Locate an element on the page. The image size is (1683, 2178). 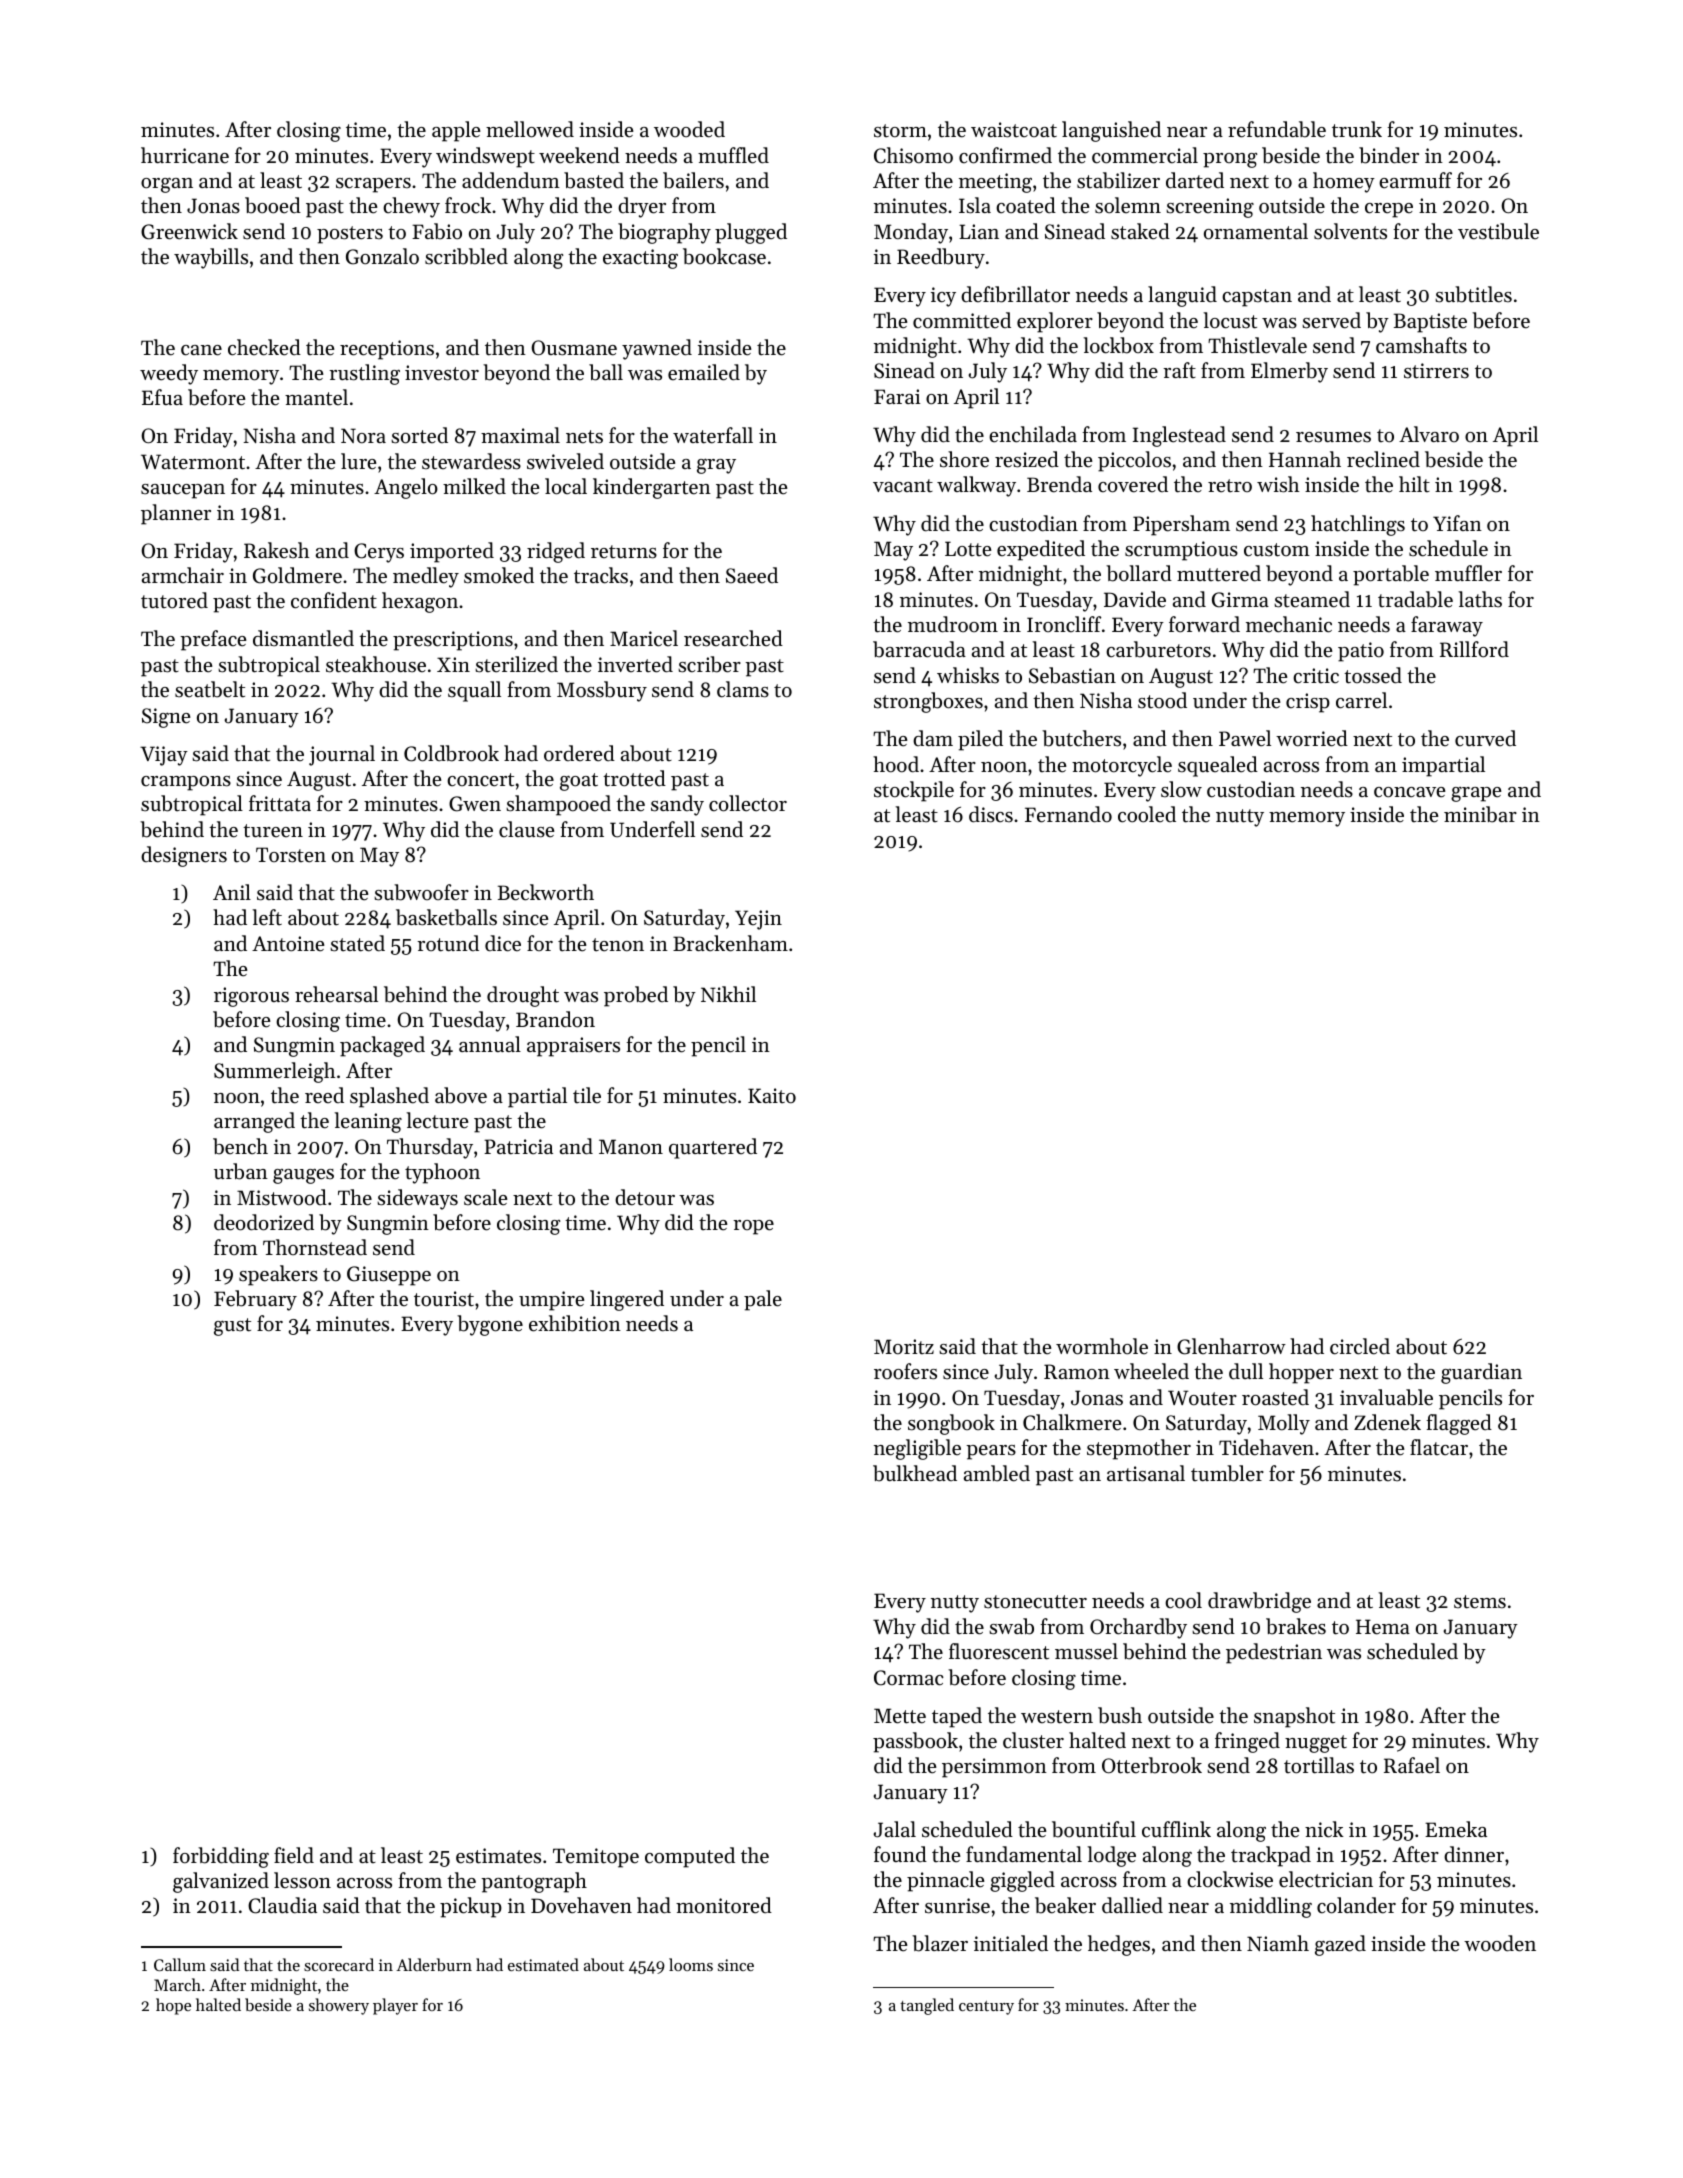
Cormac is located at coordinates (909, 1678).
